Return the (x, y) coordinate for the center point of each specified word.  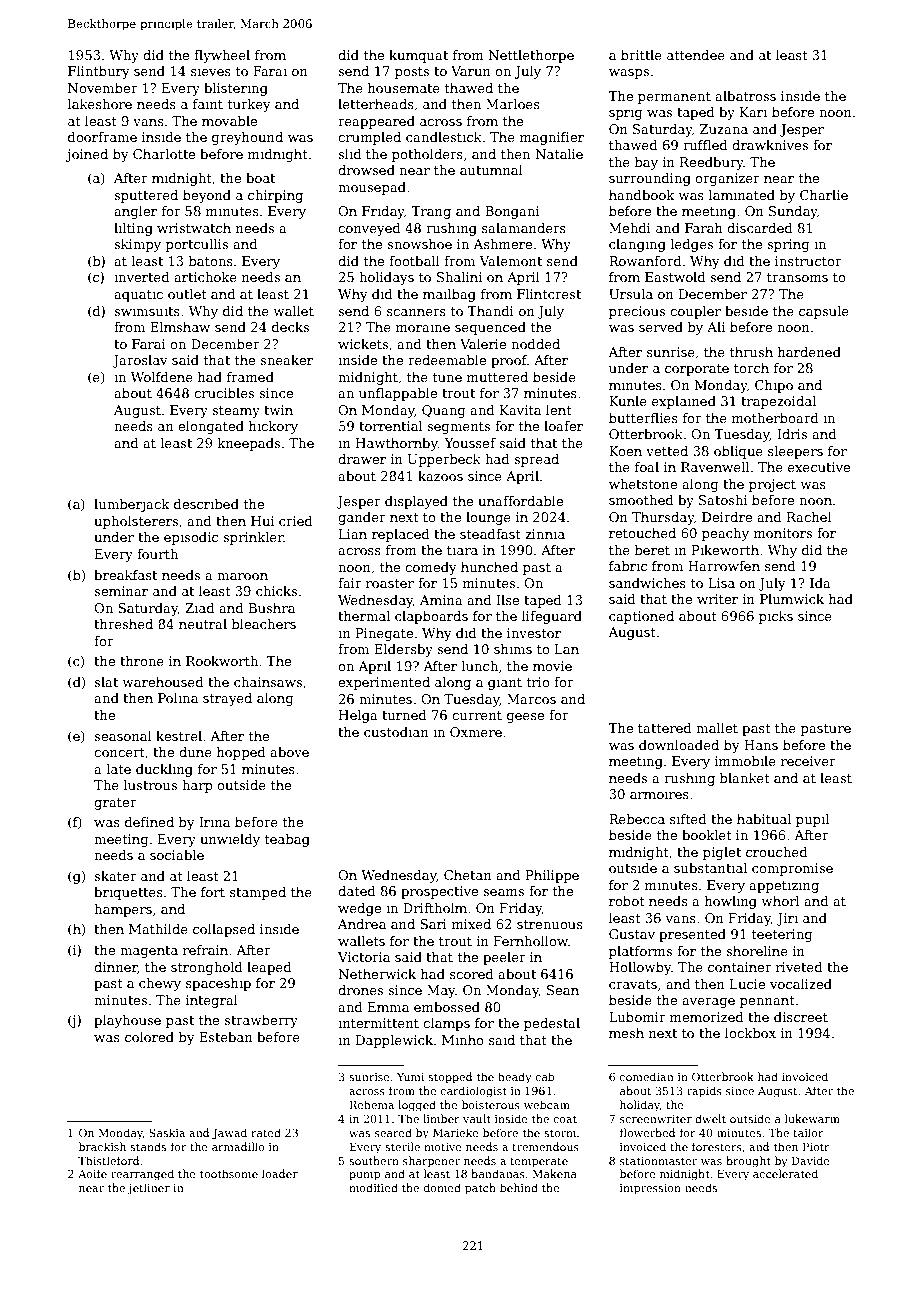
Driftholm (435, 908)
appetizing (784, 886)
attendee (696, 55)
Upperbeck (444, 460)
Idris (792, 434)
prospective (439, 892)
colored (149, 1037)
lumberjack (132, 505)
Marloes (513, 104)
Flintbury (99, 72)
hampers (123, 910)
